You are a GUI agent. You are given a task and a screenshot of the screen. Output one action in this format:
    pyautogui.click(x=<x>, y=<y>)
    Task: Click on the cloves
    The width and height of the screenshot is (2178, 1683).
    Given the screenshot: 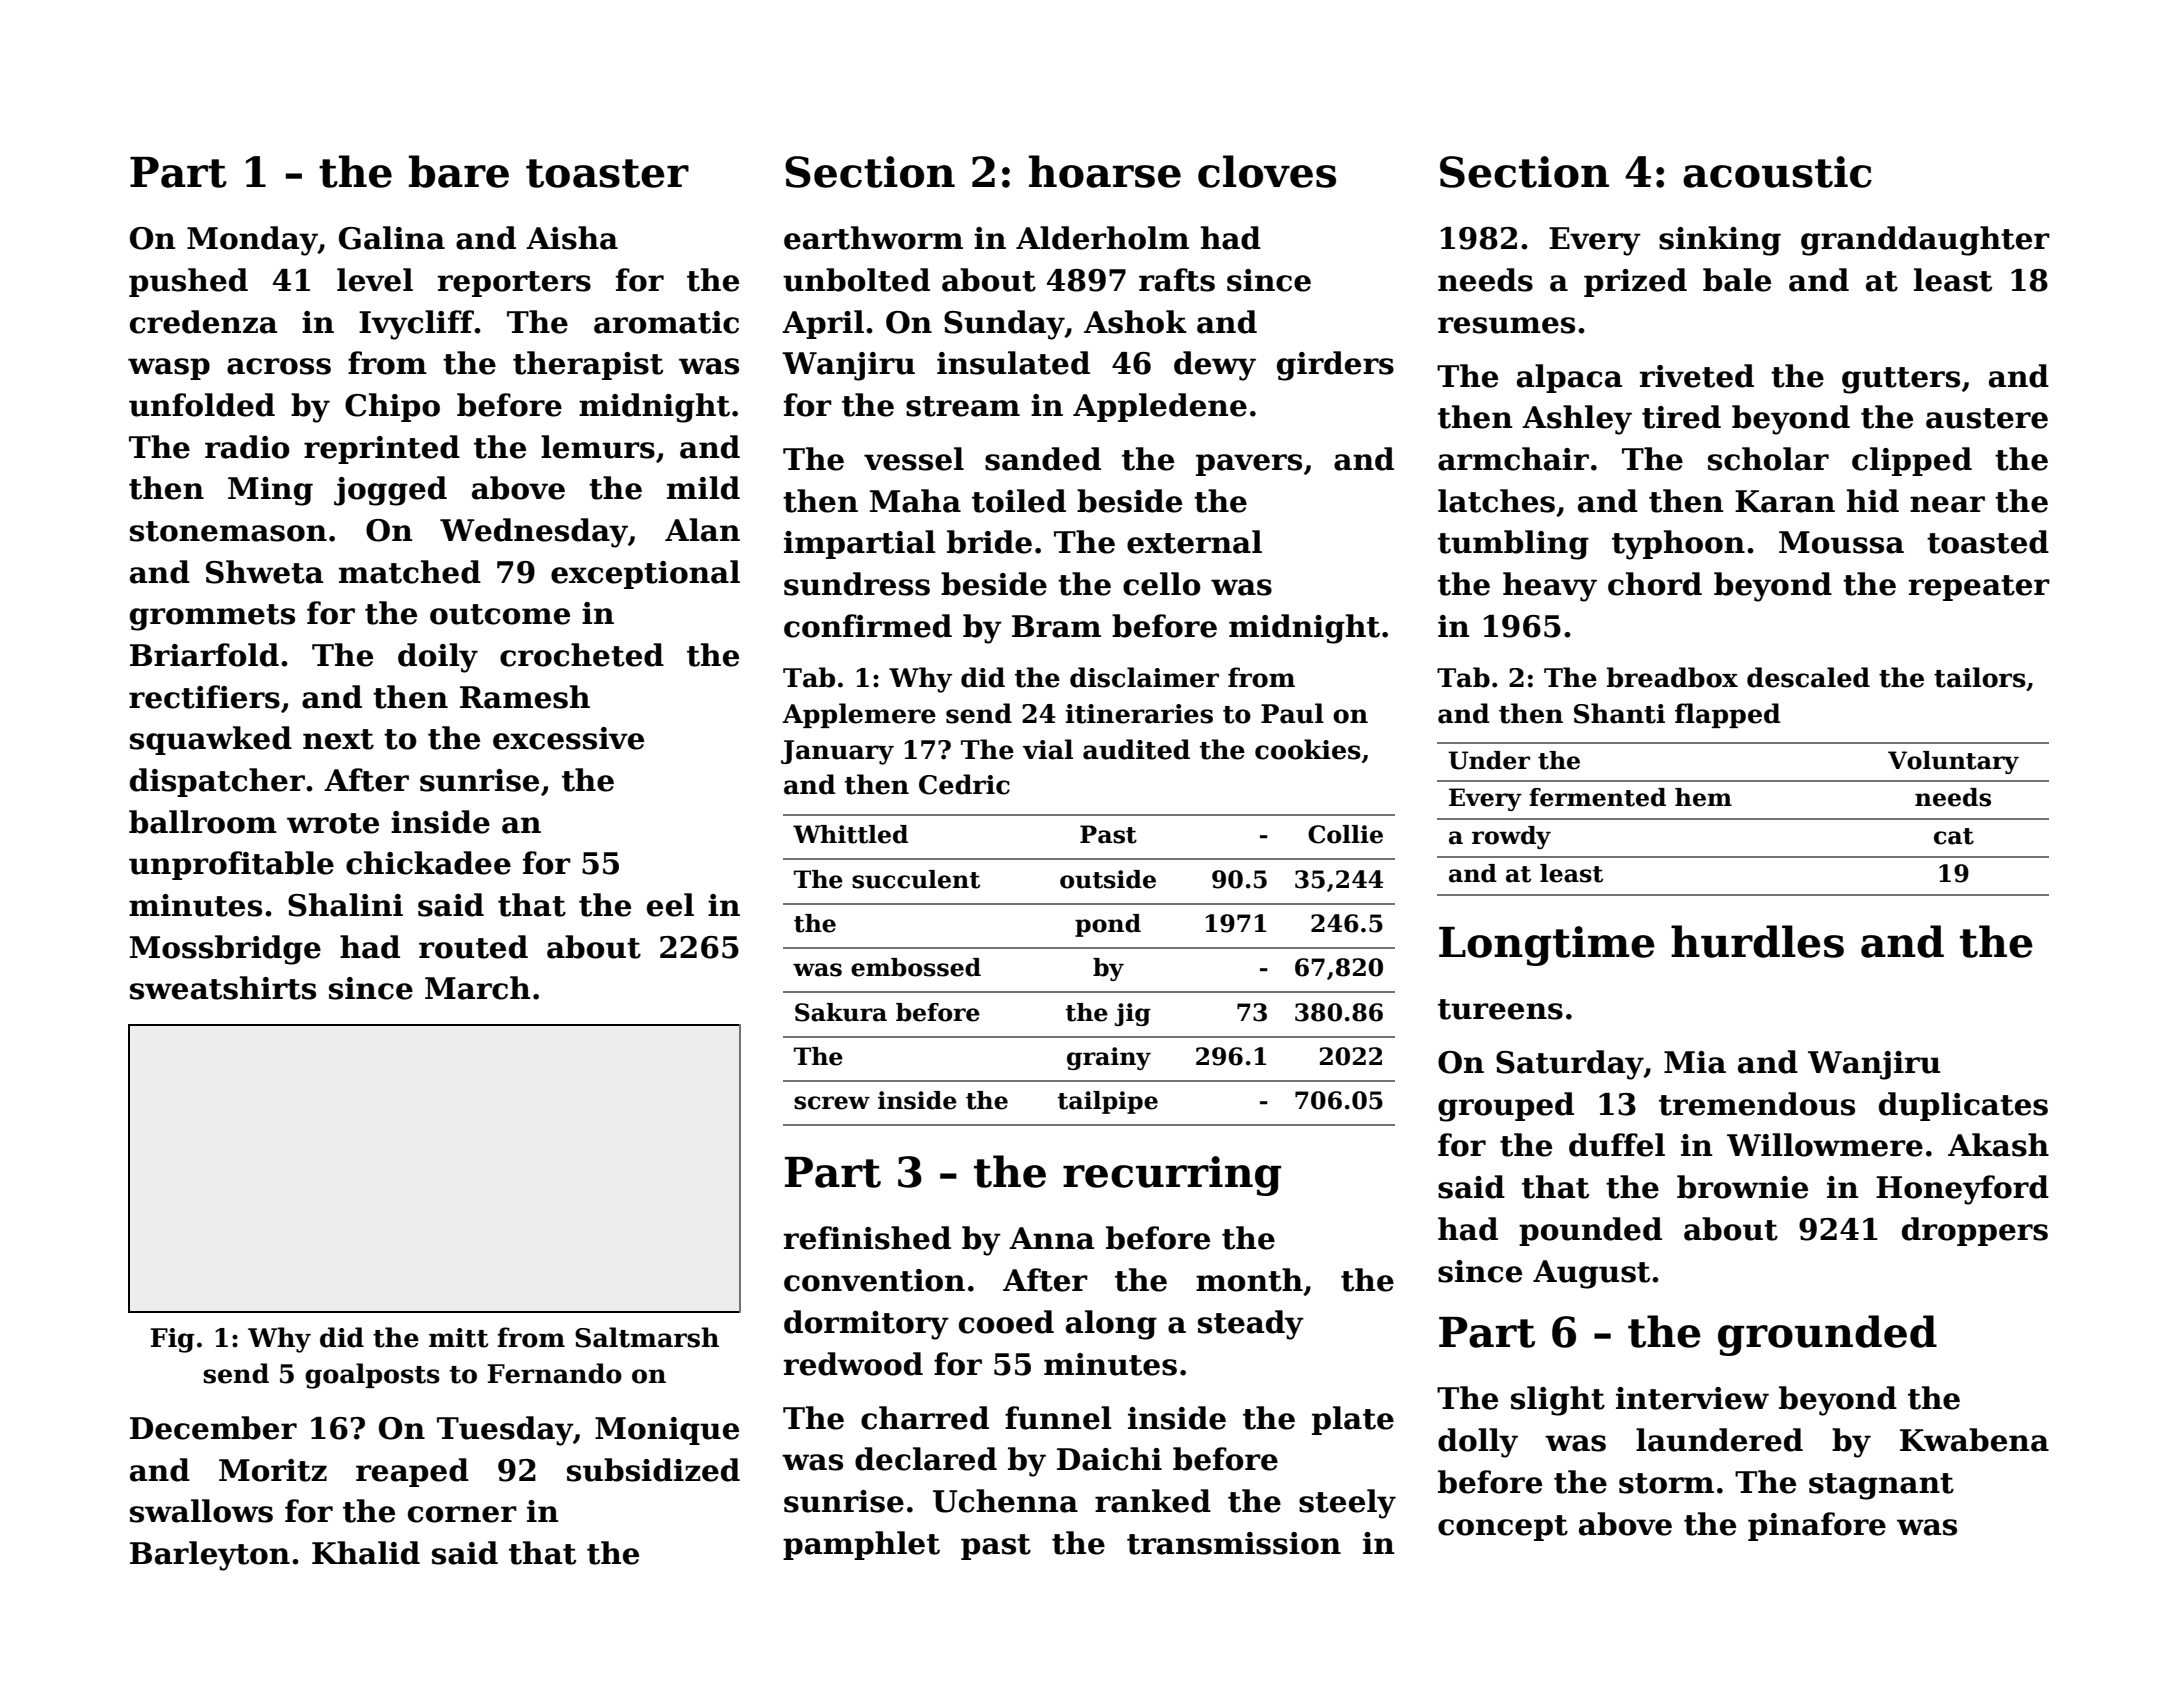 What is the action you would take?
    pyautogui.click(x=1267, y=171)
